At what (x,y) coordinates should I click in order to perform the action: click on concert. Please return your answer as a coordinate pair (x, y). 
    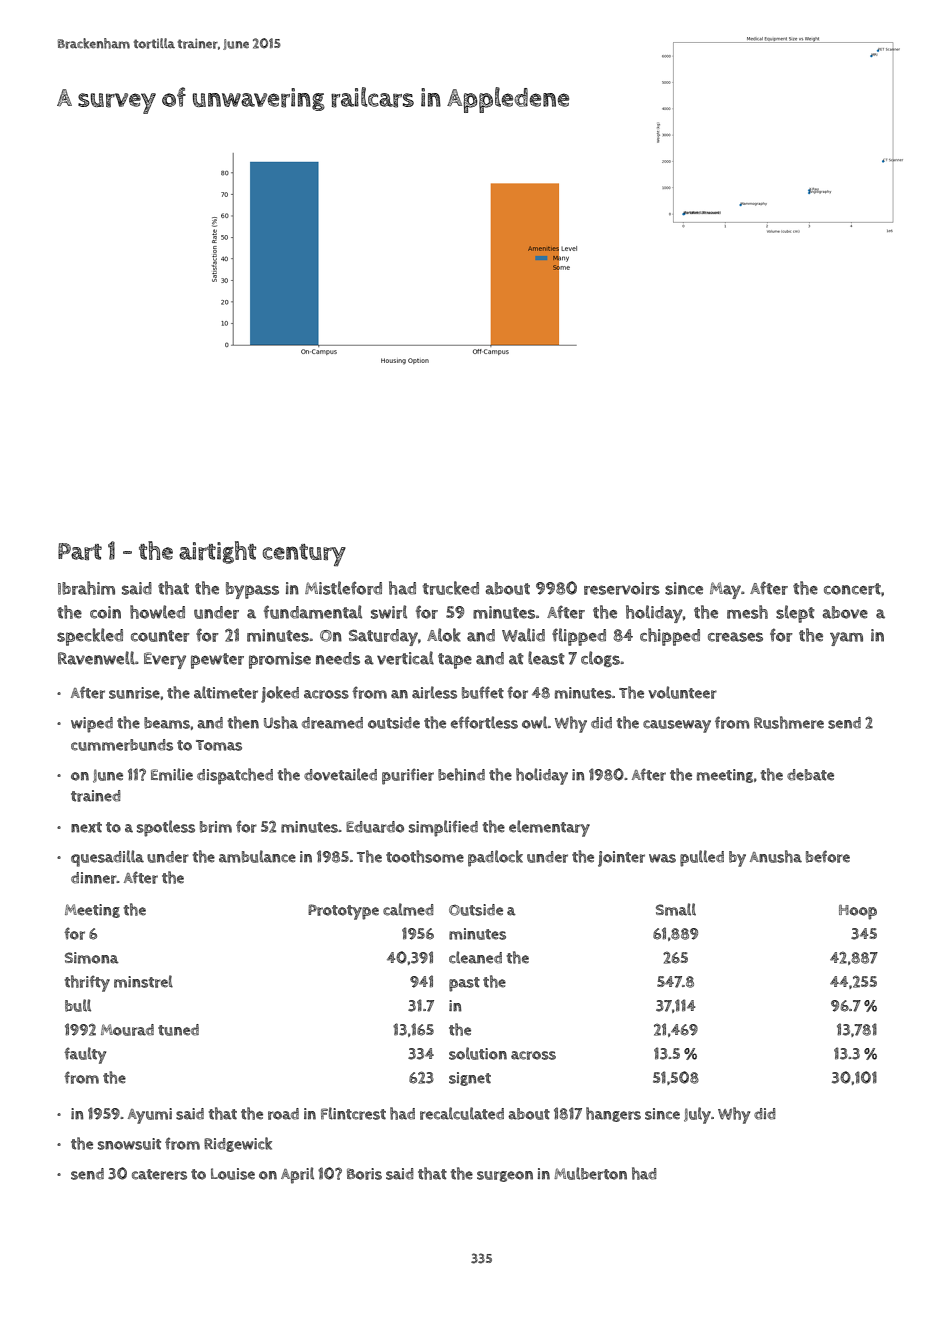
    Looking at the image, I should click on (852, 589).
